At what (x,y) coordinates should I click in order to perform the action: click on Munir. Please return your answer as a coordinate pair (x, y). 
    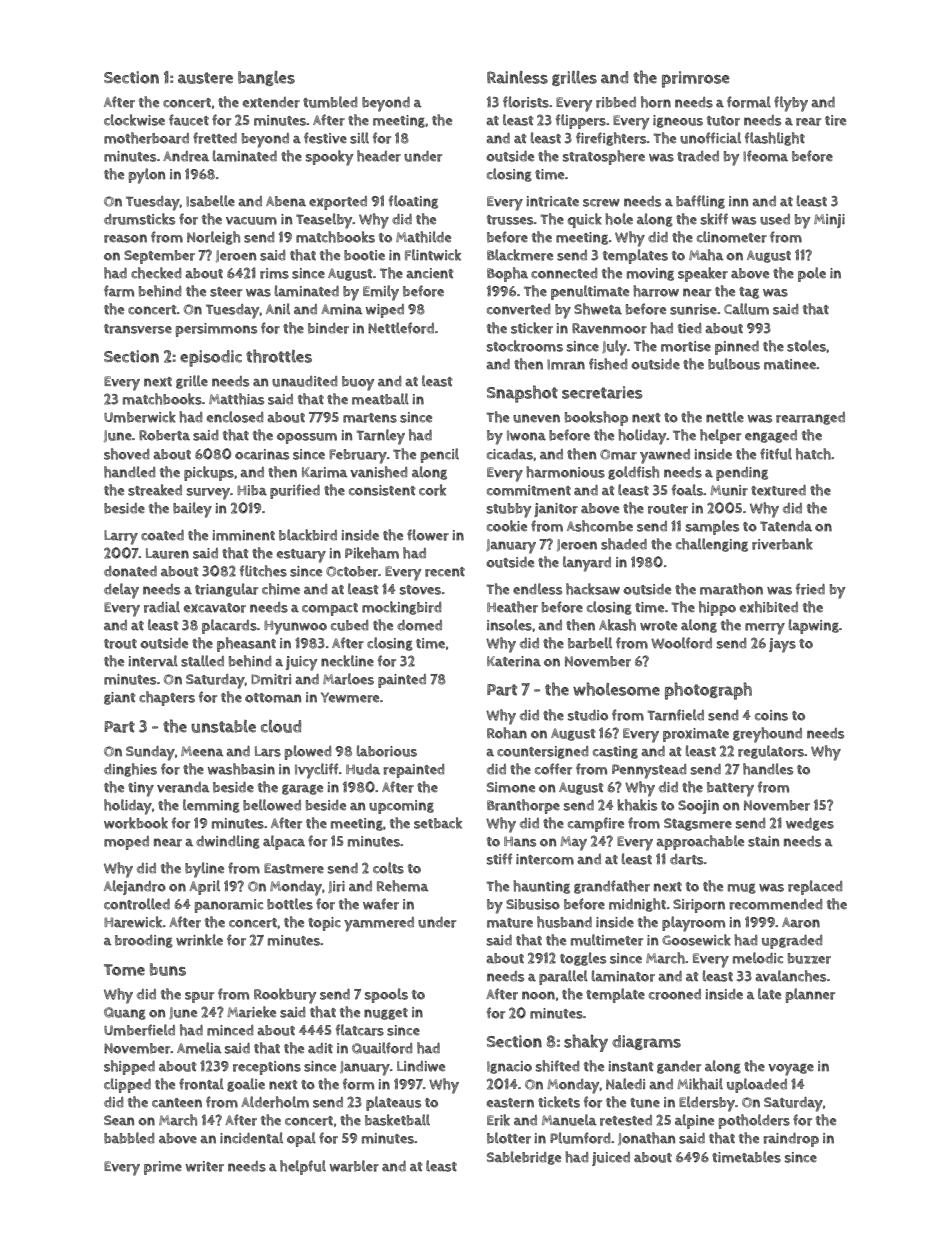
    Looking at the image, I should click on (729, 490).
